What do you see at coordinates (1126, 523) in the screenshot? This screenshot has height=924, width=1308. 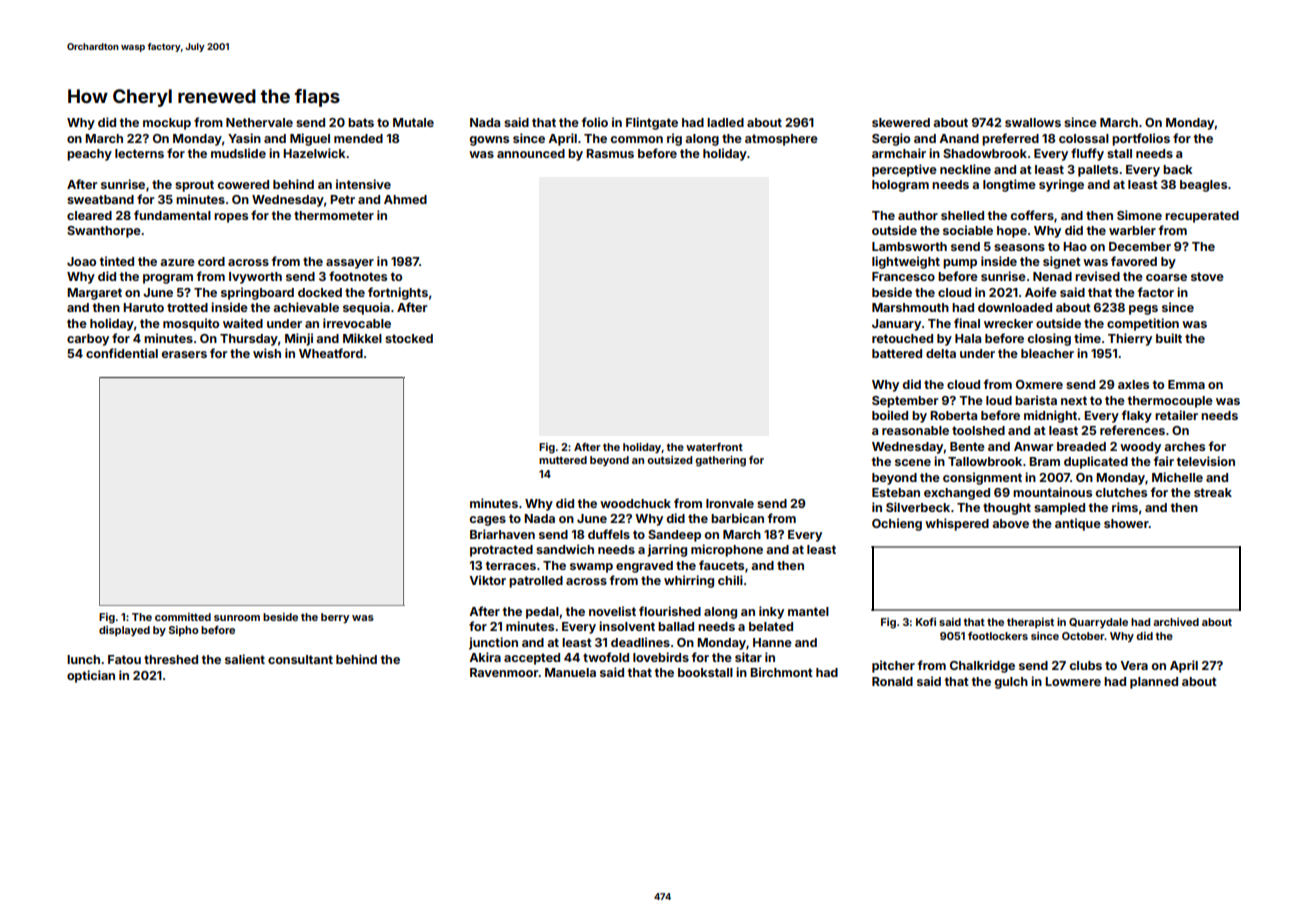 I see `shower` at bounding box center [1126, 523].
